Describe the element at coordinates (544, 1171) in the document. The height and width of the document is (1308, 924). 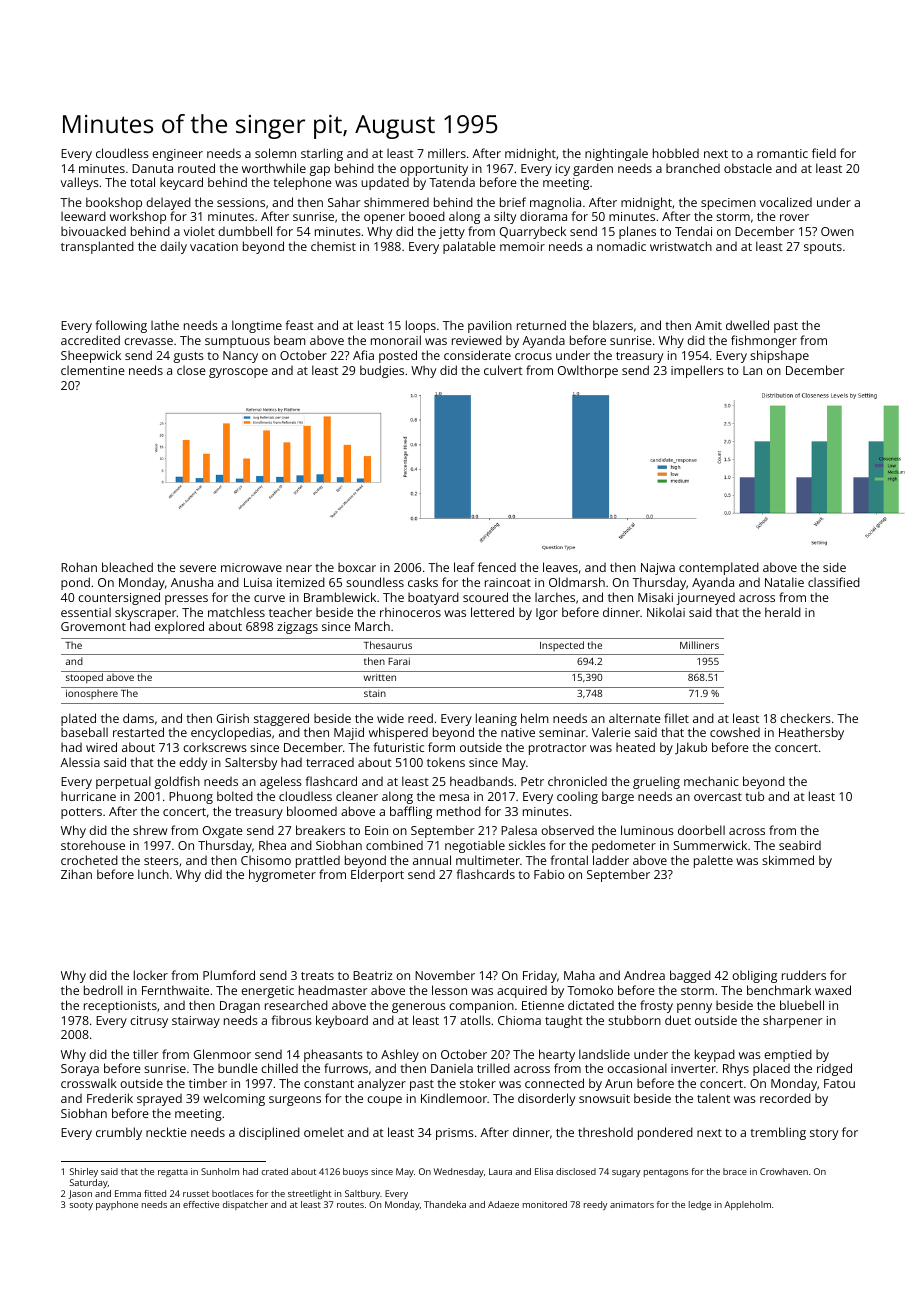
I see `Elisa` at that location.
